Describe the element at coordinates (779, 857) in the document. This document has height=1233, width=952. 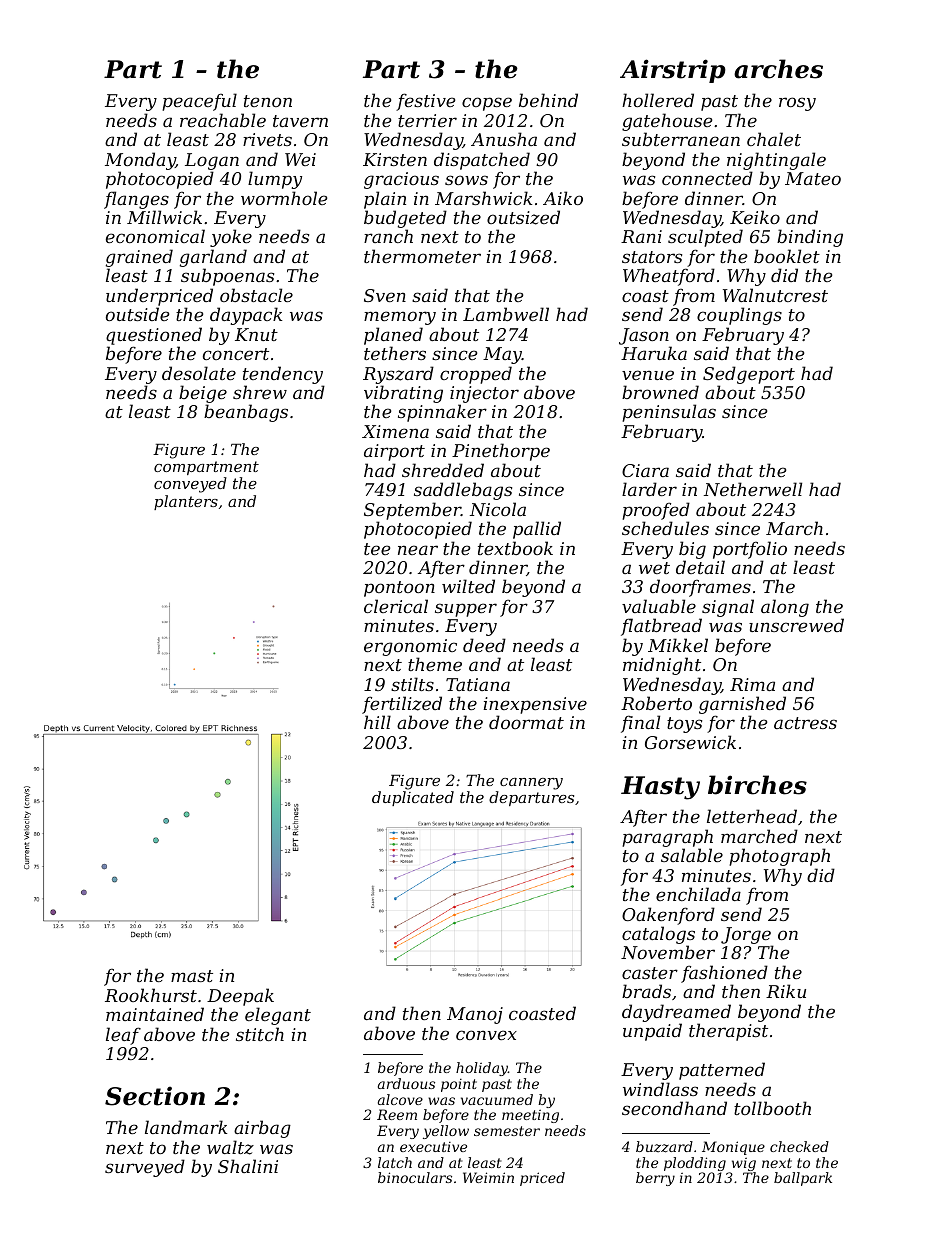
I see `photograph` at that location.
